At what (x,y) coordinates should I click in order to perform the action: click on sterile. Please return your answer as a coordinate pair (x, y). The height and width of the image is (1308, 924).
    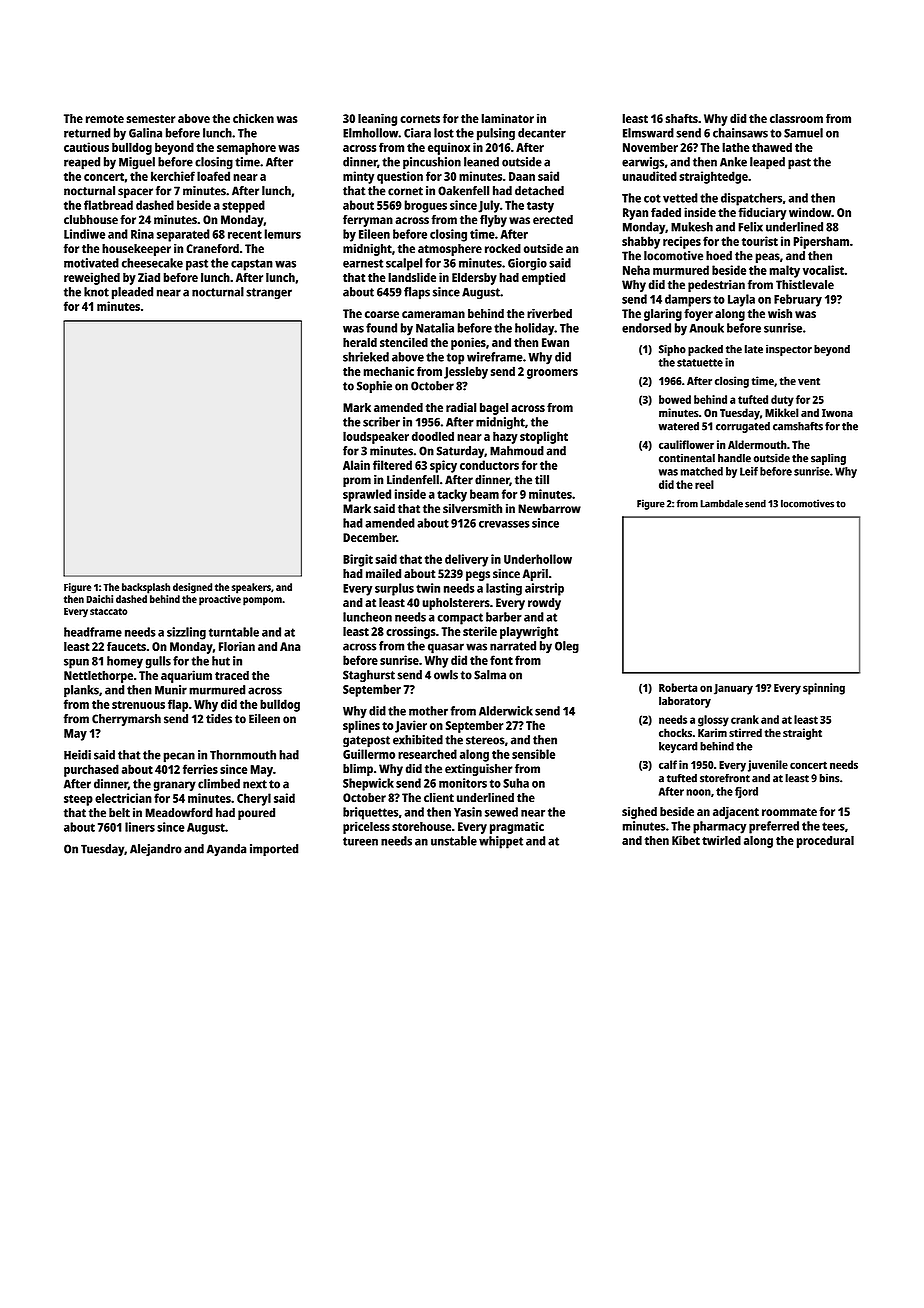
    Looking at the image, I should click on (480, 631).
